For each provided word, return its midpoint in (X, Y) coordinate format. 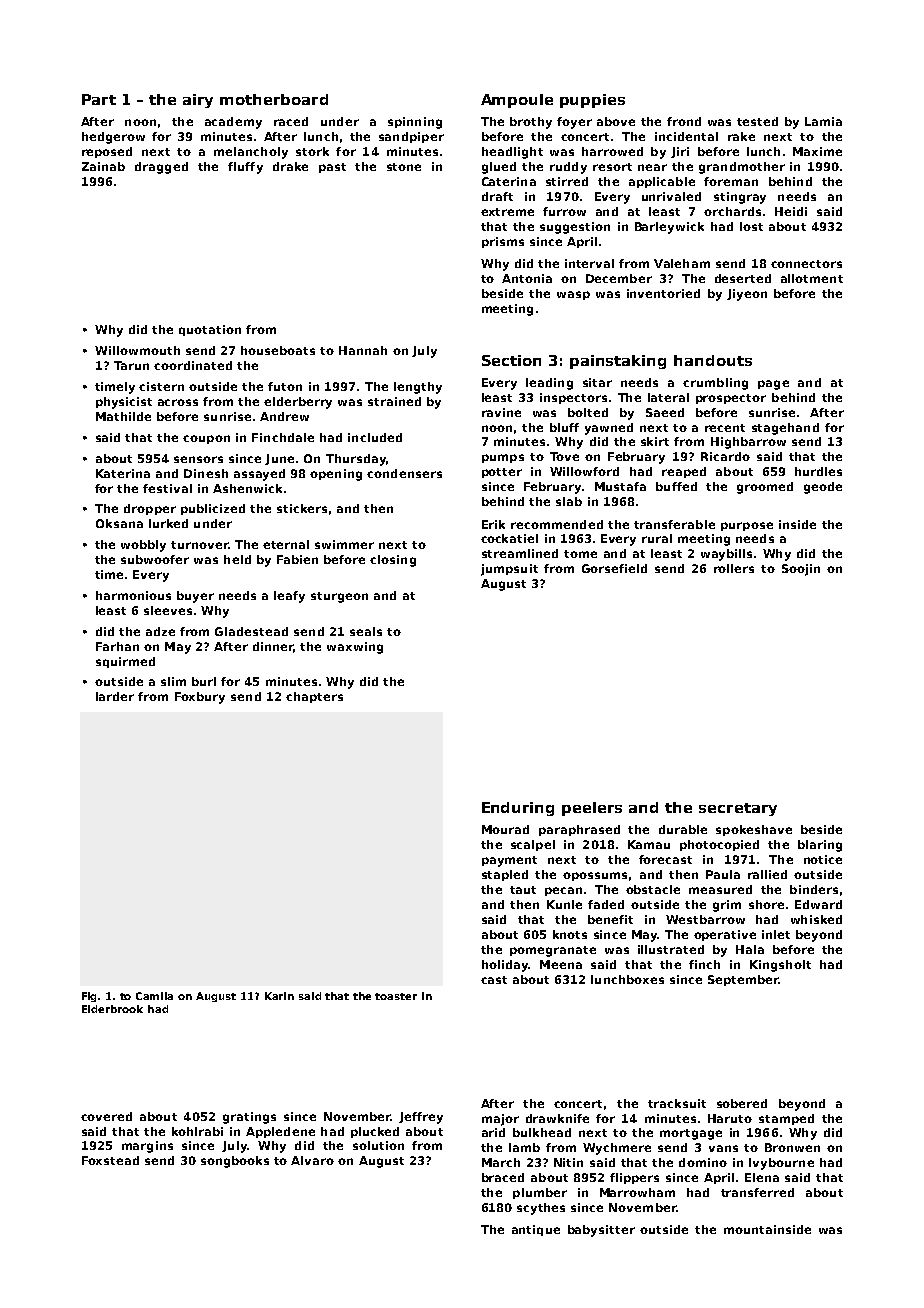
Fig (90, 997)
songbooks (235, 1162)
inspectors (573, 398)
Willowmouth (137, 350)
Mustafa (620, 486)
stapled (505, 875)
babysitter (601, 1231)
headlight (512, 153)
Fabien (297, 559)
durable (683, 829)
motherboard (274, 99)
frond (684, 121)
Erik (493, 524)
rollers (734, 568)
